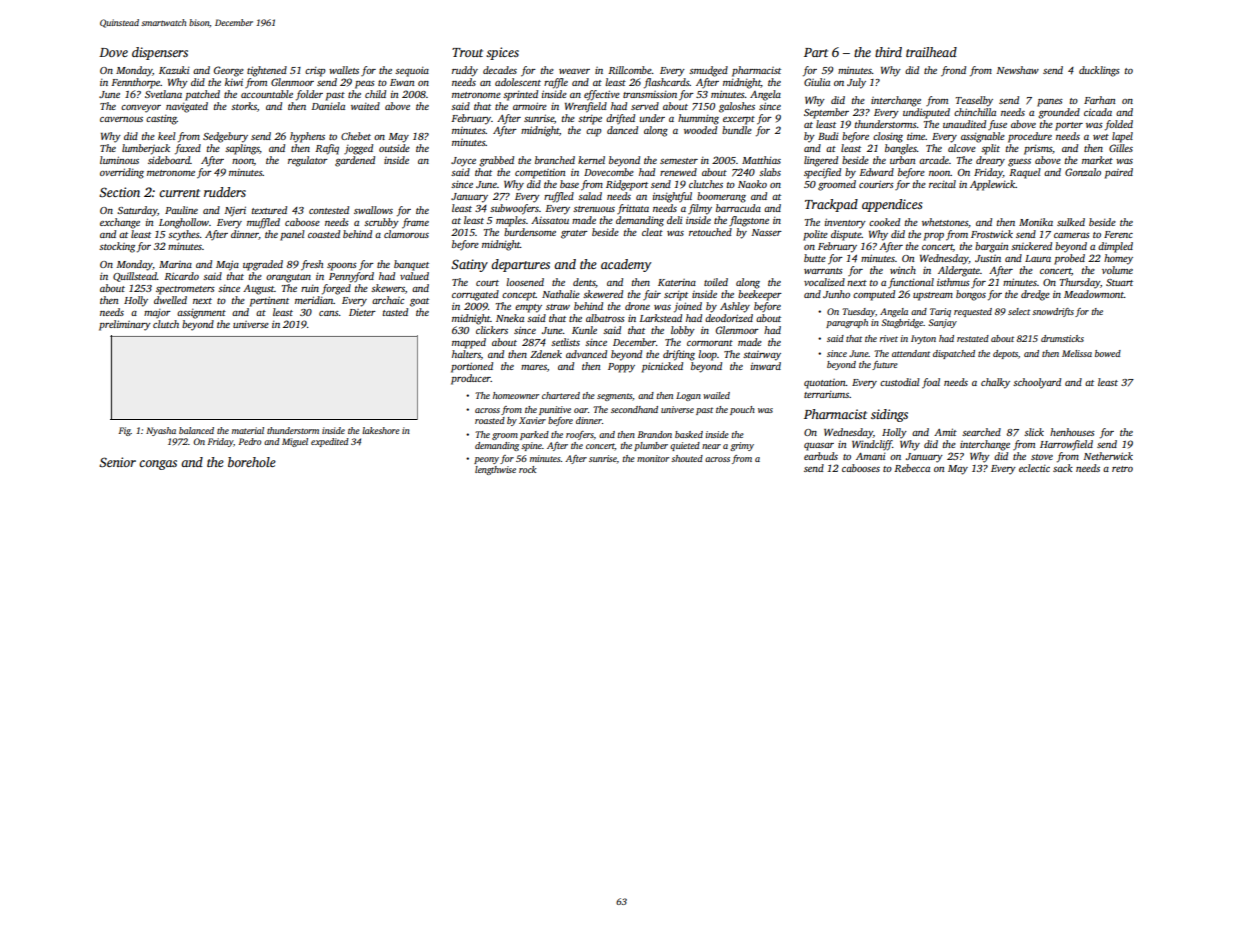  Describe the element at coordinates (174, 70) in the document. I see `Kazuki` at that location.
